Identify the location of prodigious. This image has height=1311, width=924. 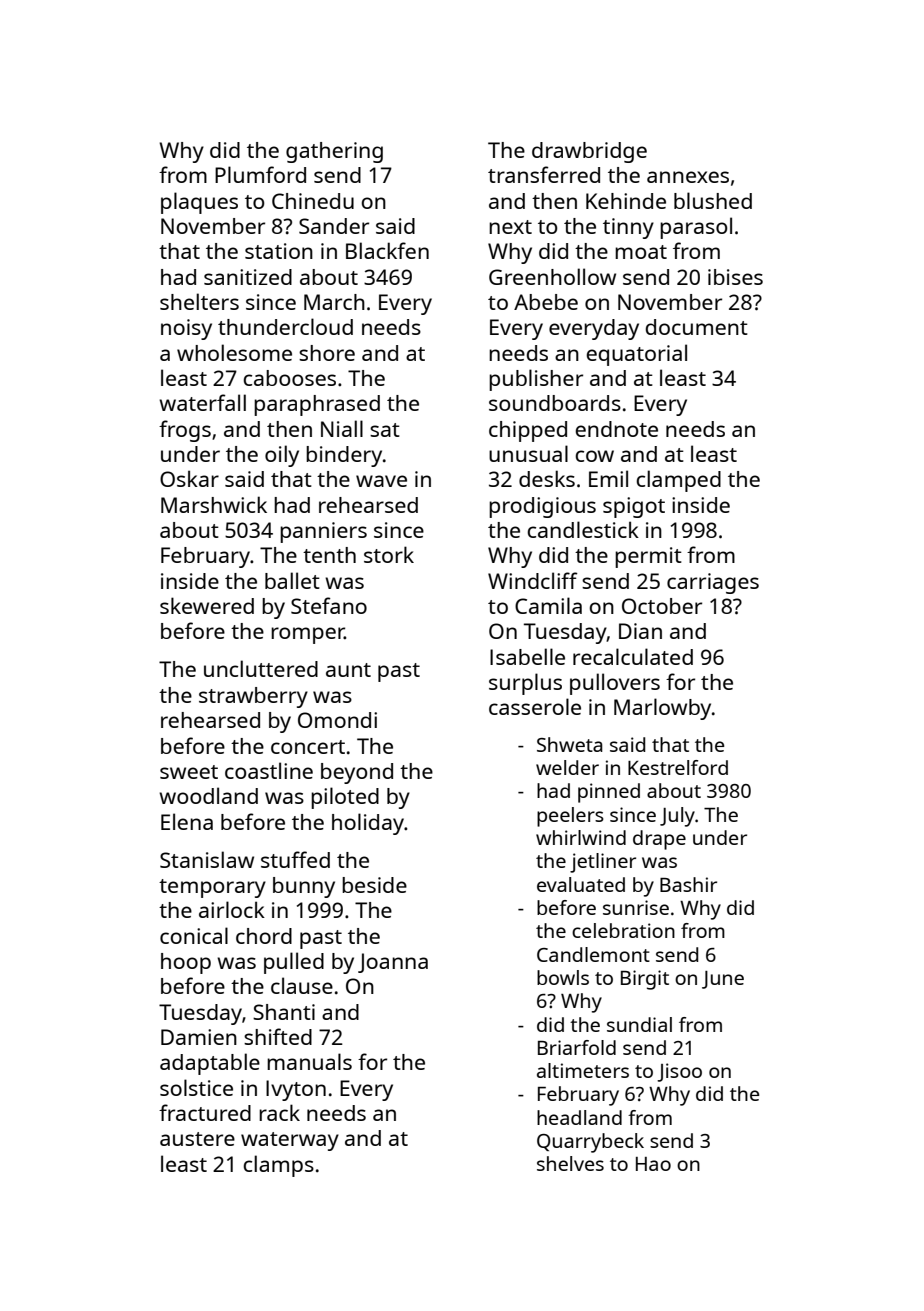
(542, 507).
